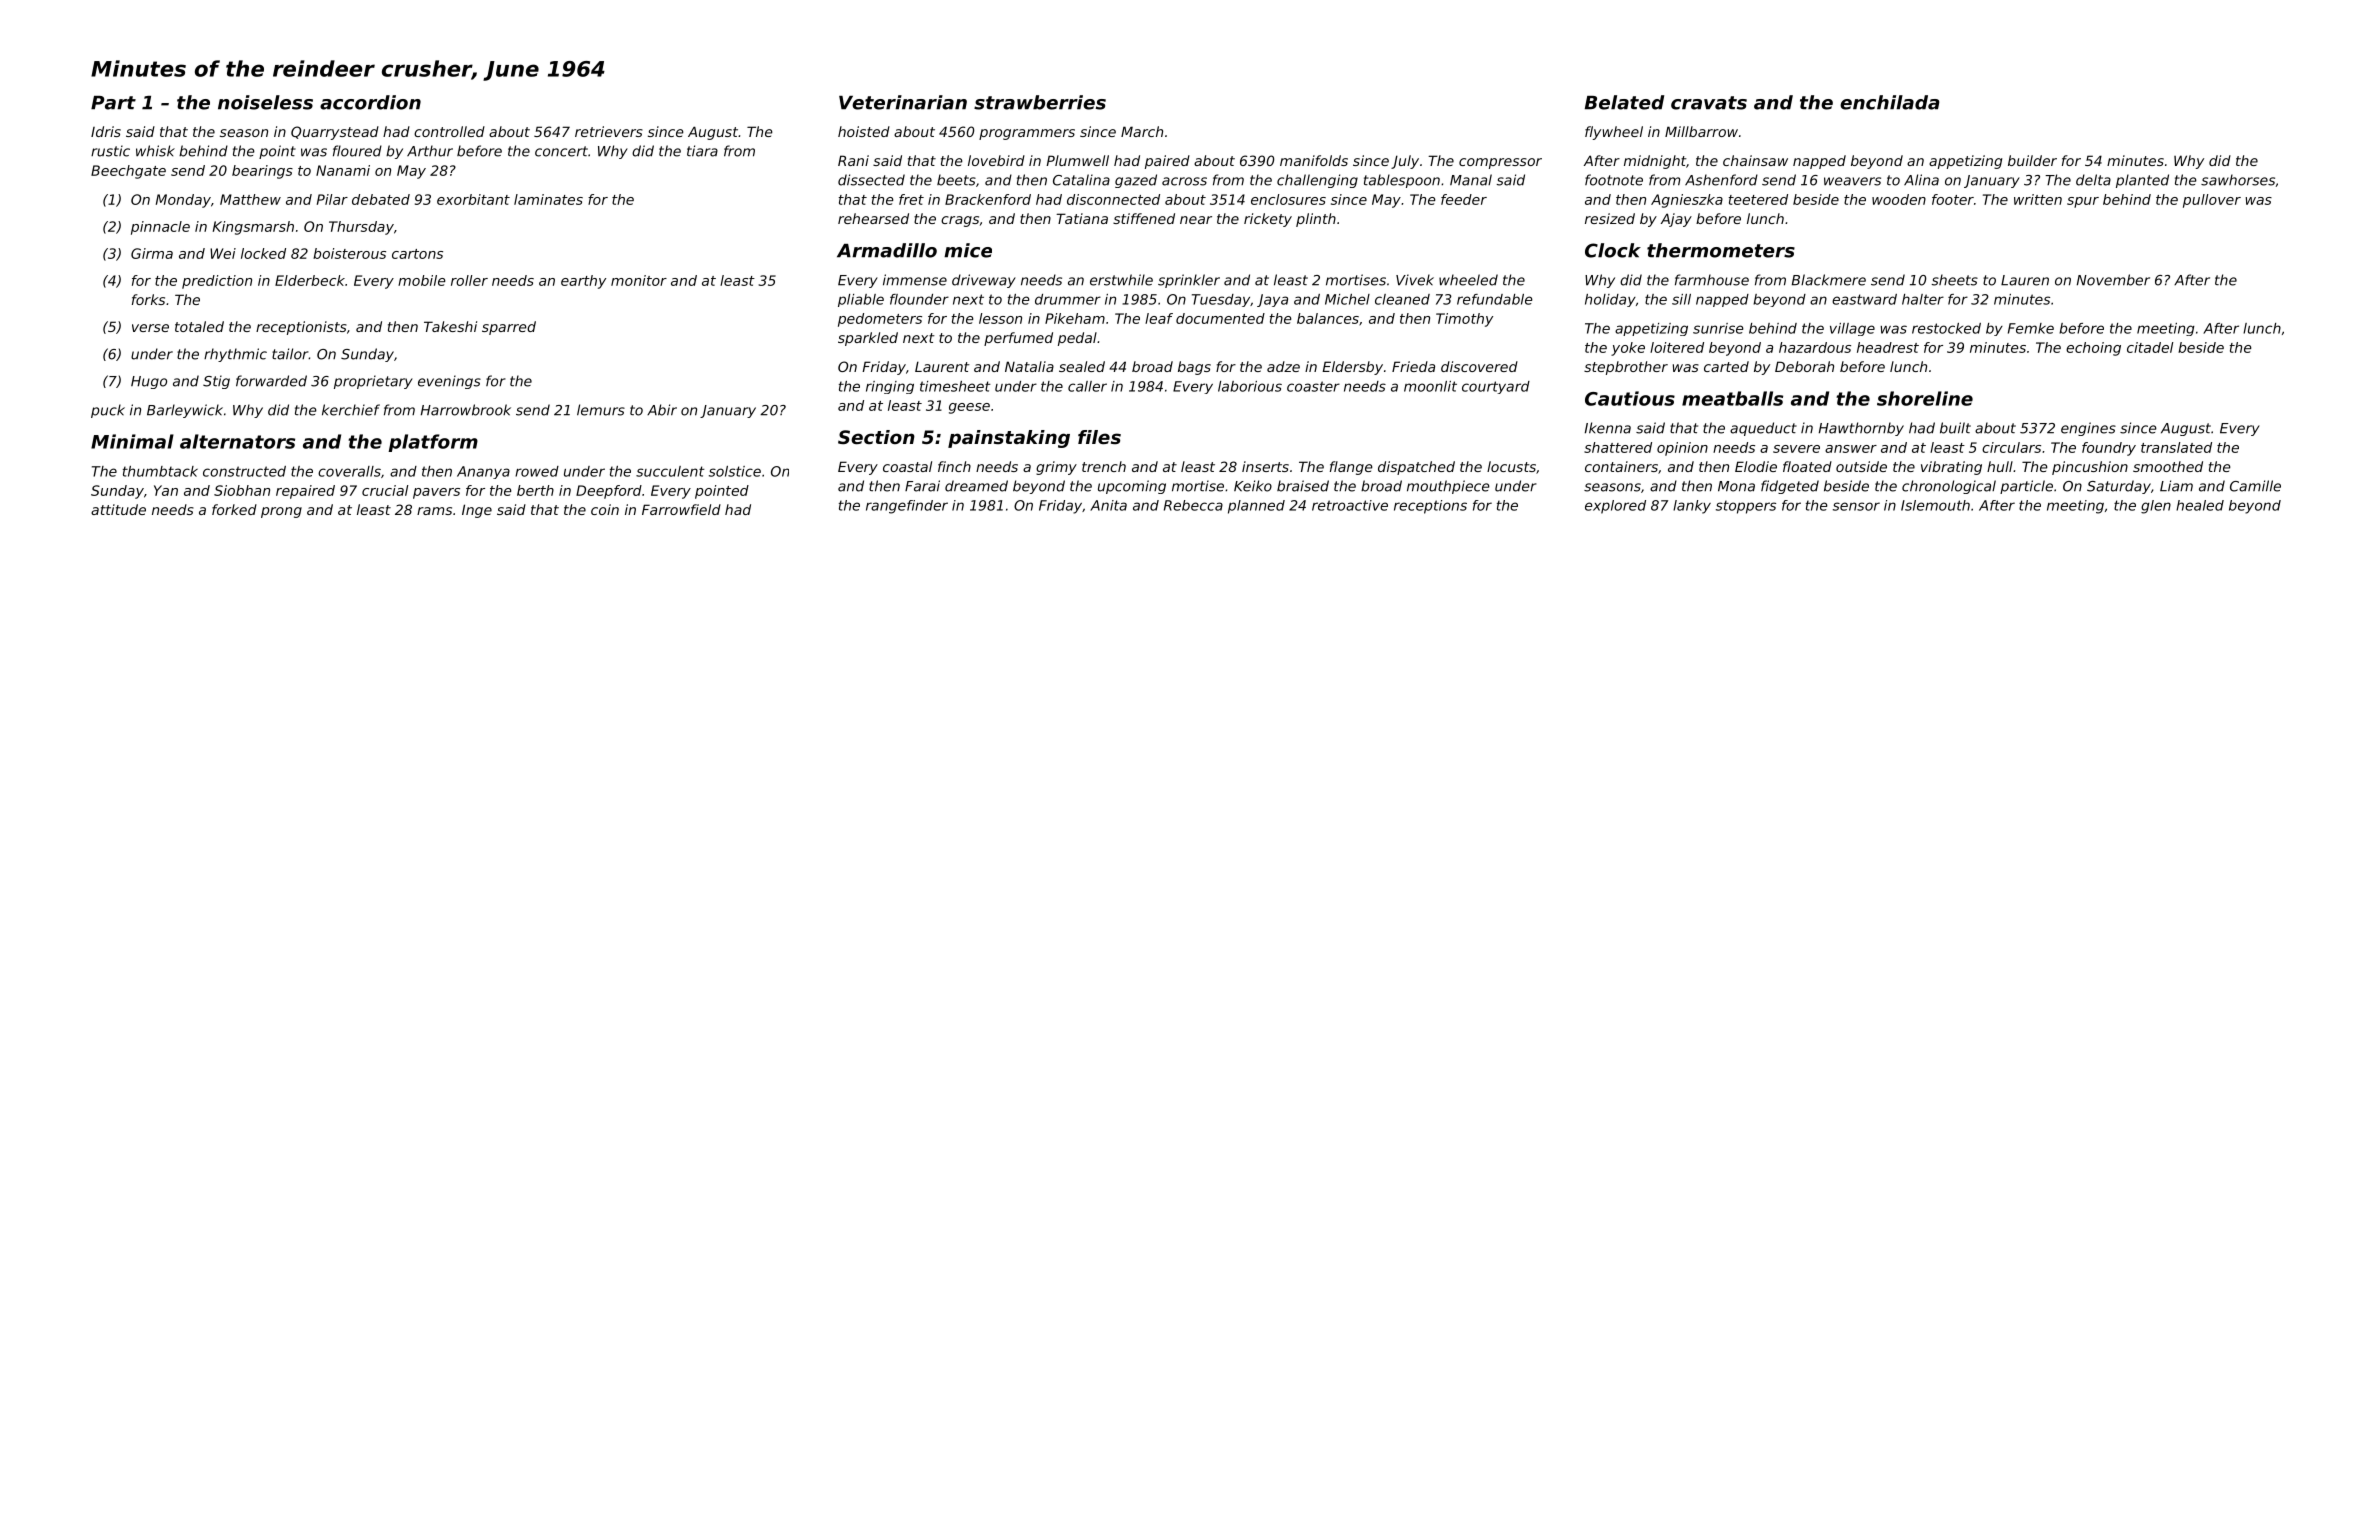  I want to click on noiseless, so click(265, 102).
